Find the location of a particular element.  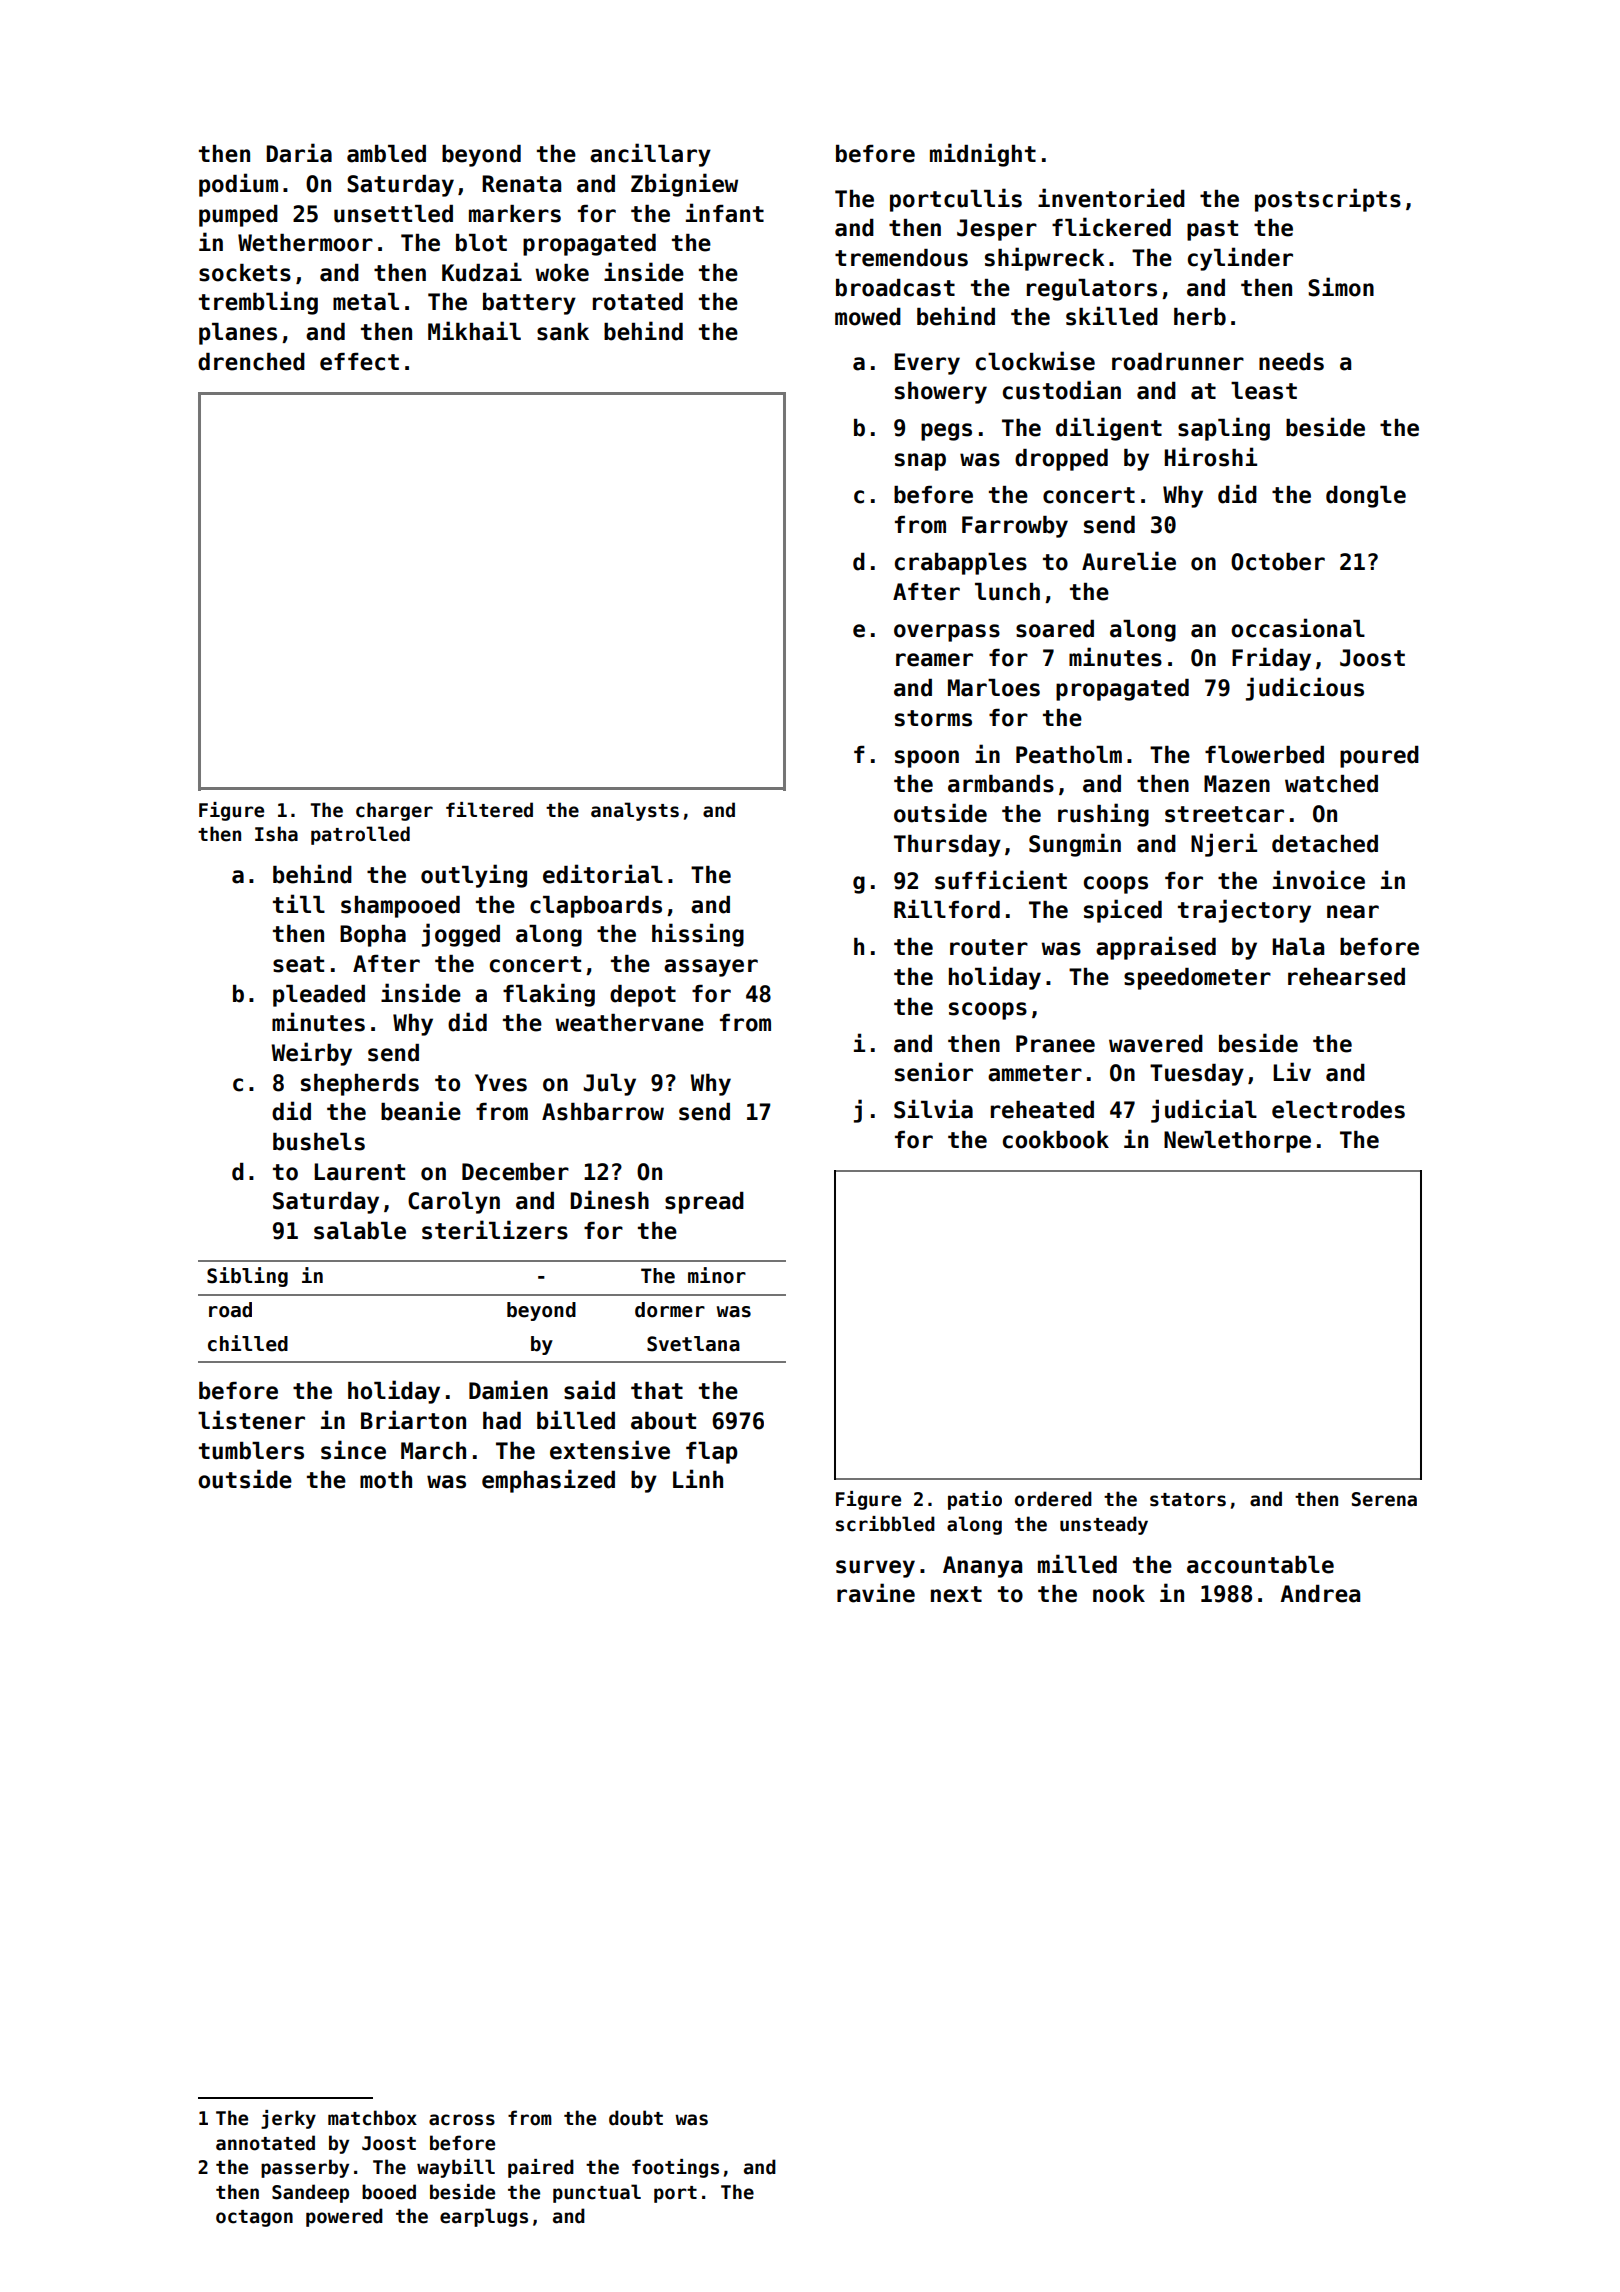

ravine is located at coordinates (876, 1593).
